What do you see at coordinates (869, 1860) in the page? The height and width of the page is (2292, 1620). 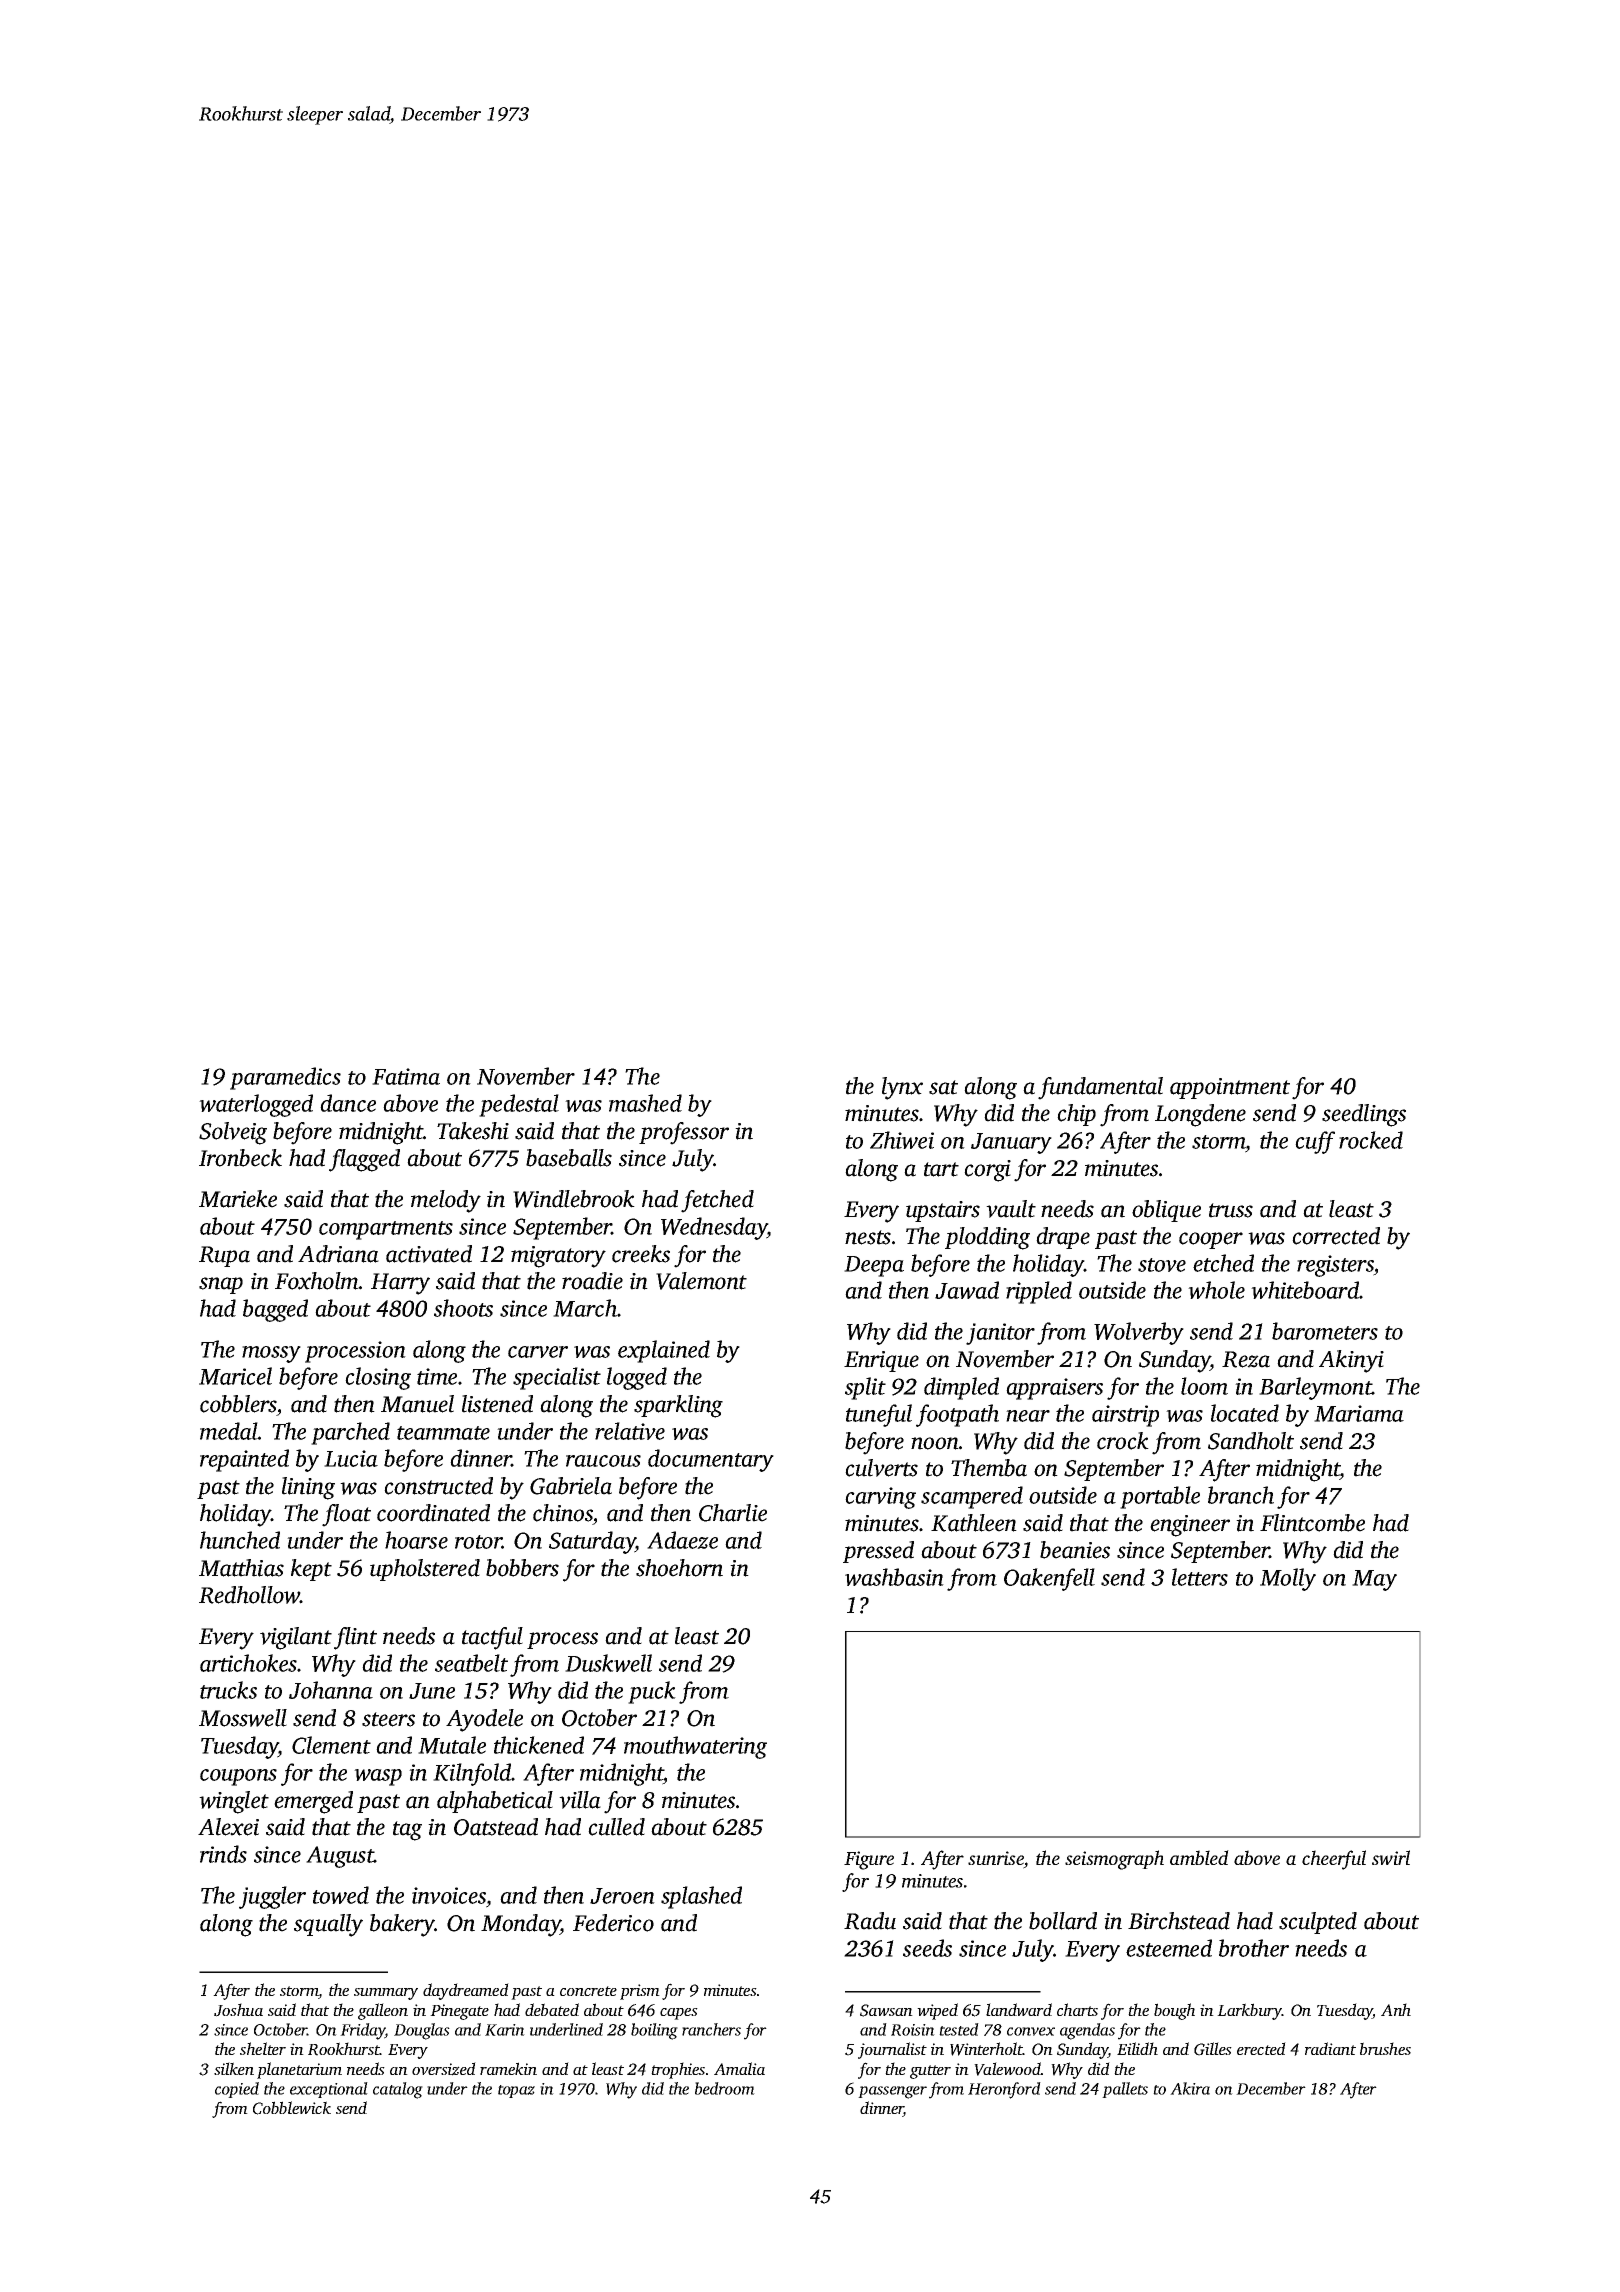 I see `Figure` at bounding box center [869, 1860].
